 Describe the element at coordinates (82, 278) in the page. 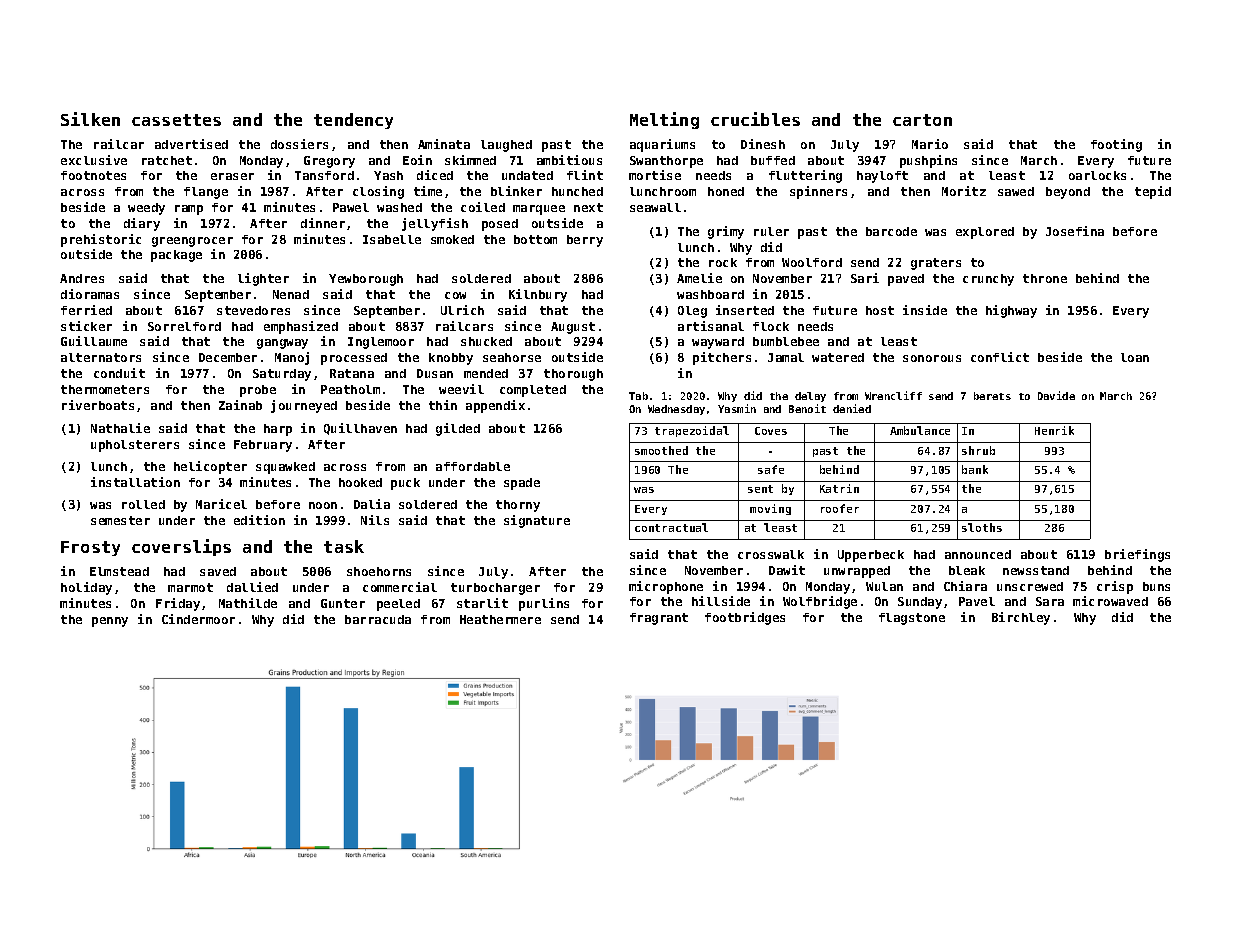

I see `Andres` at that location.
